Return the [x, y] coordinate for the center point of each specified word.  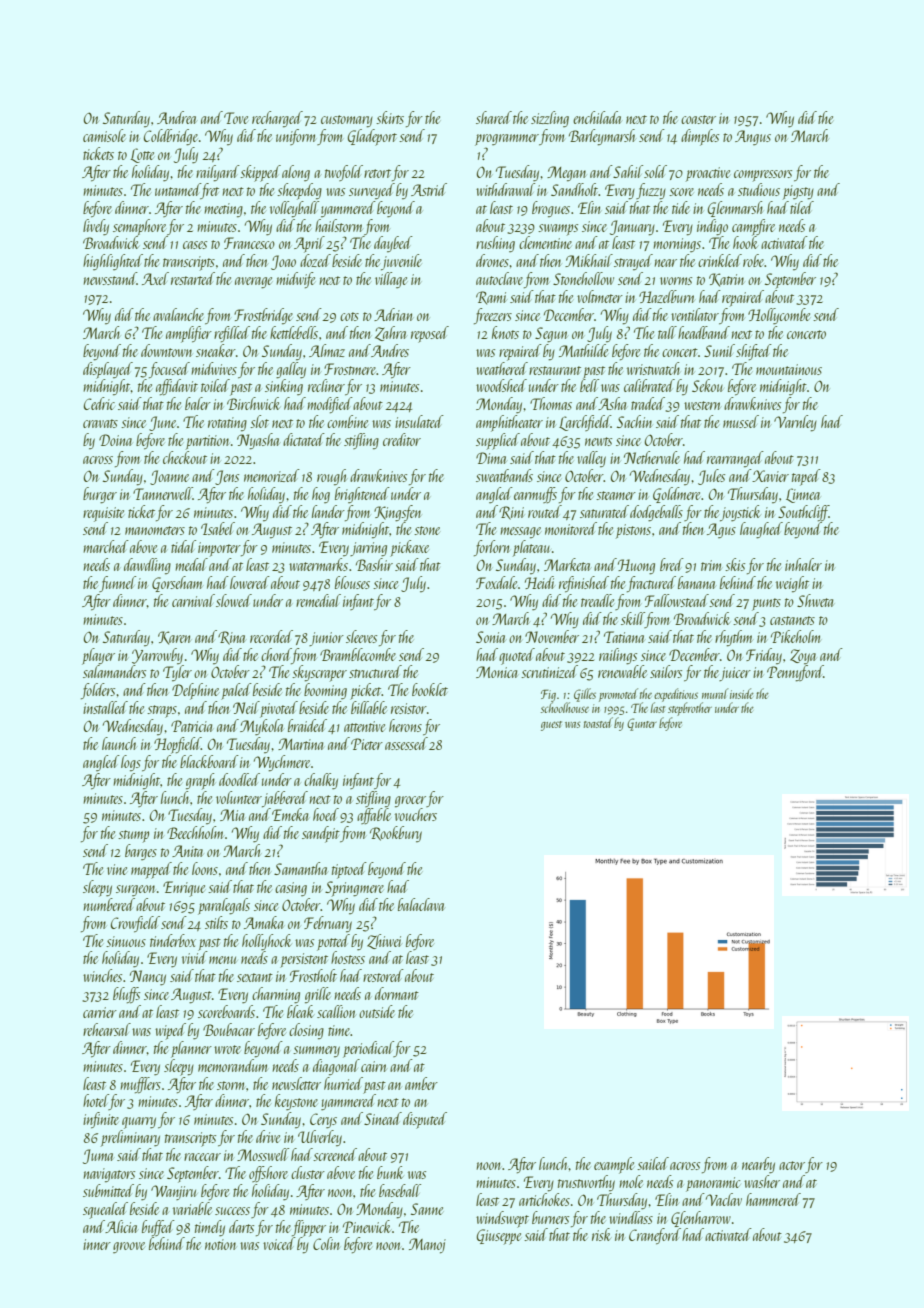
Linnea [803, 495]
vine [117, 869]
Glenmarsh [735, 209]
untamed [178, 189]
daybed [393, 244]
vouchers [416, 814]
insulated [419, 421]
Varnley [795, 423]
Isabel [218, 528]
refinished [584, 584]
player [98, 656]
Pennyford [795, 673]
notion [220, 1244]
